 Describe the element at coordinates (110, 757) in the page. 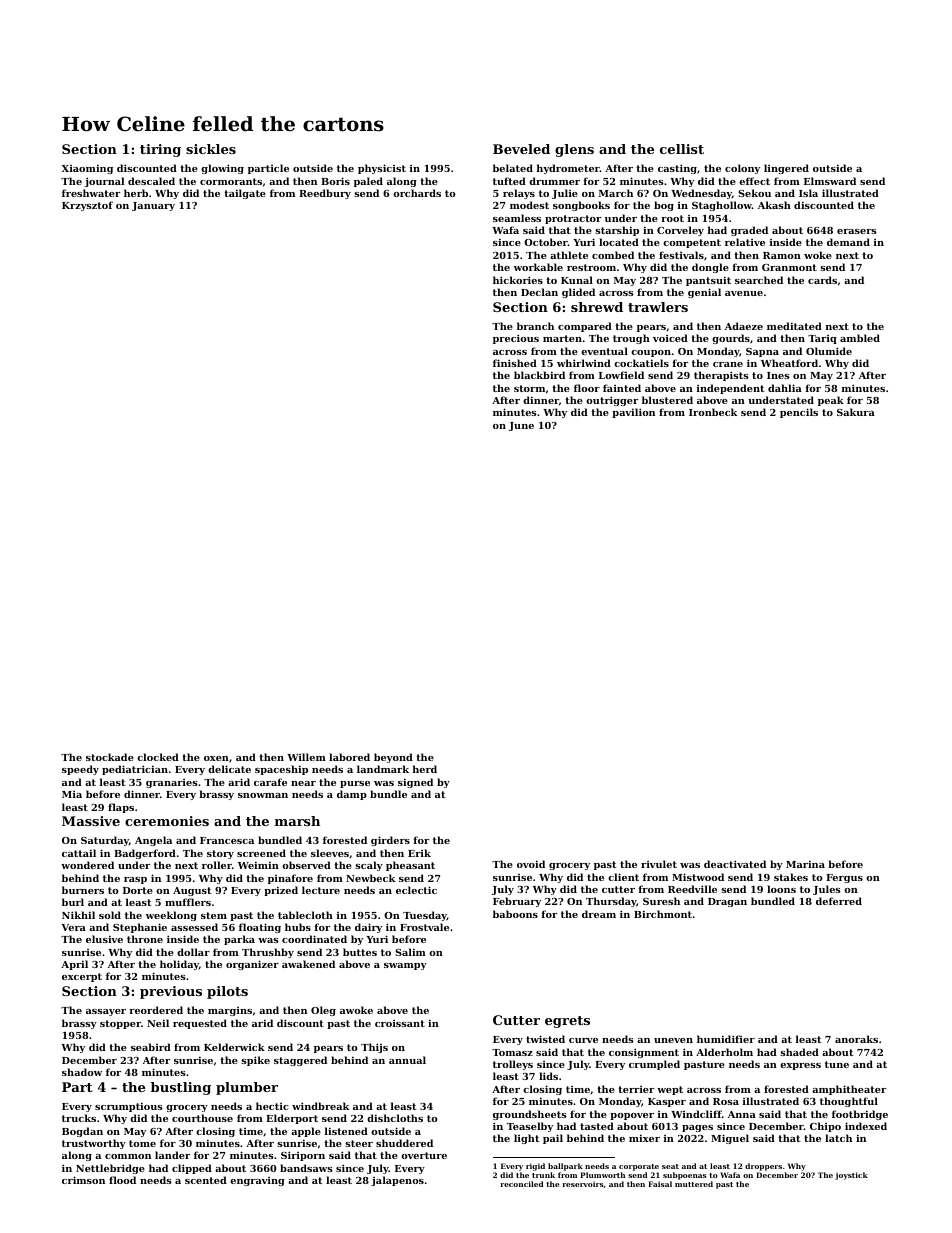

I see `stockade` at that location.
